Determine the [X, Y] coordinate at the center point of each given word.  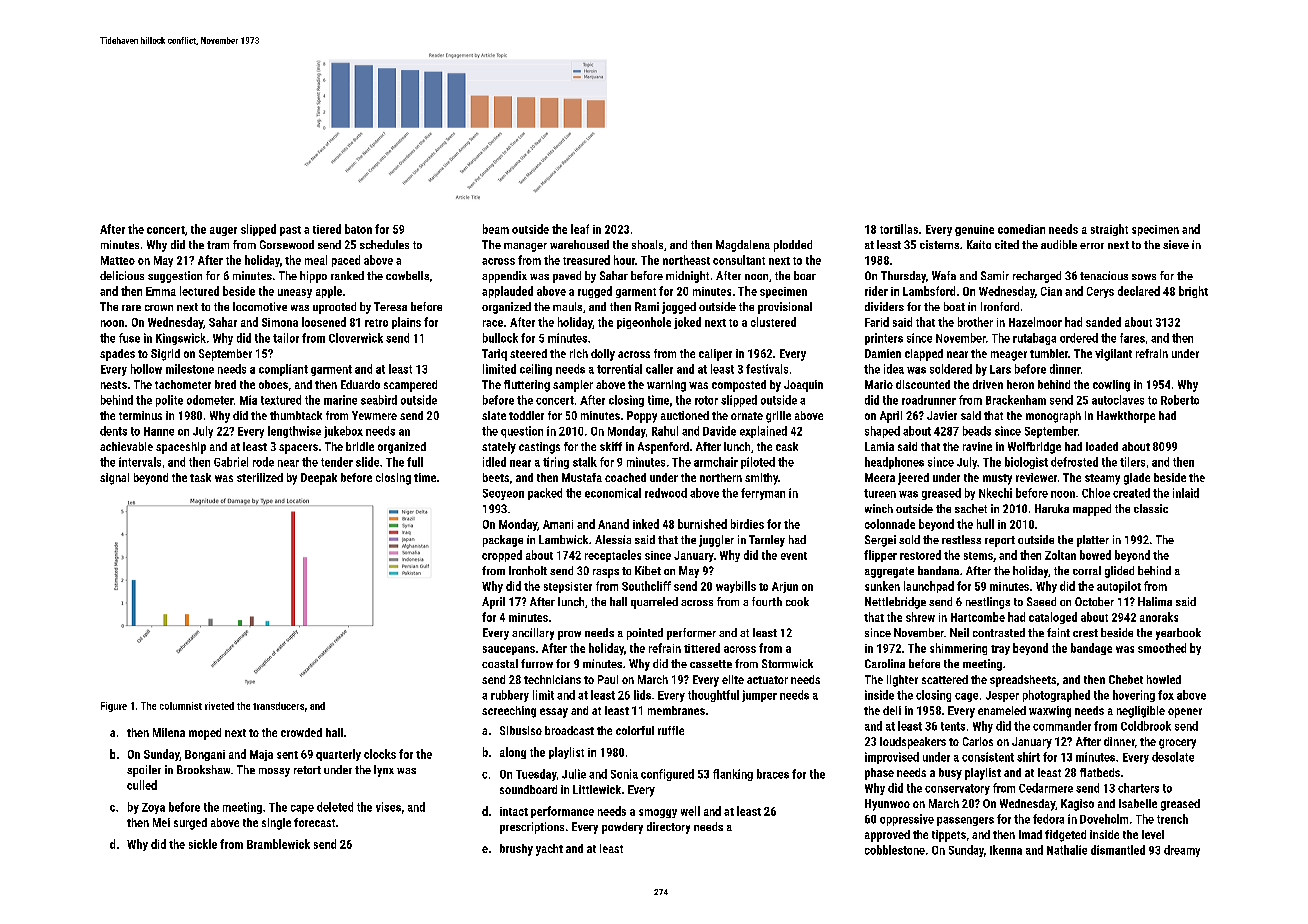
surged [190, 824]
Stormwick [787, 663]
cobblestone [895, 850]
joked [687, 323]
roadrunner [929, 400]
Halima [1155, 601]
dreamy [1182, 851]
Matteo [118, 260]
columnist [181, 706]
